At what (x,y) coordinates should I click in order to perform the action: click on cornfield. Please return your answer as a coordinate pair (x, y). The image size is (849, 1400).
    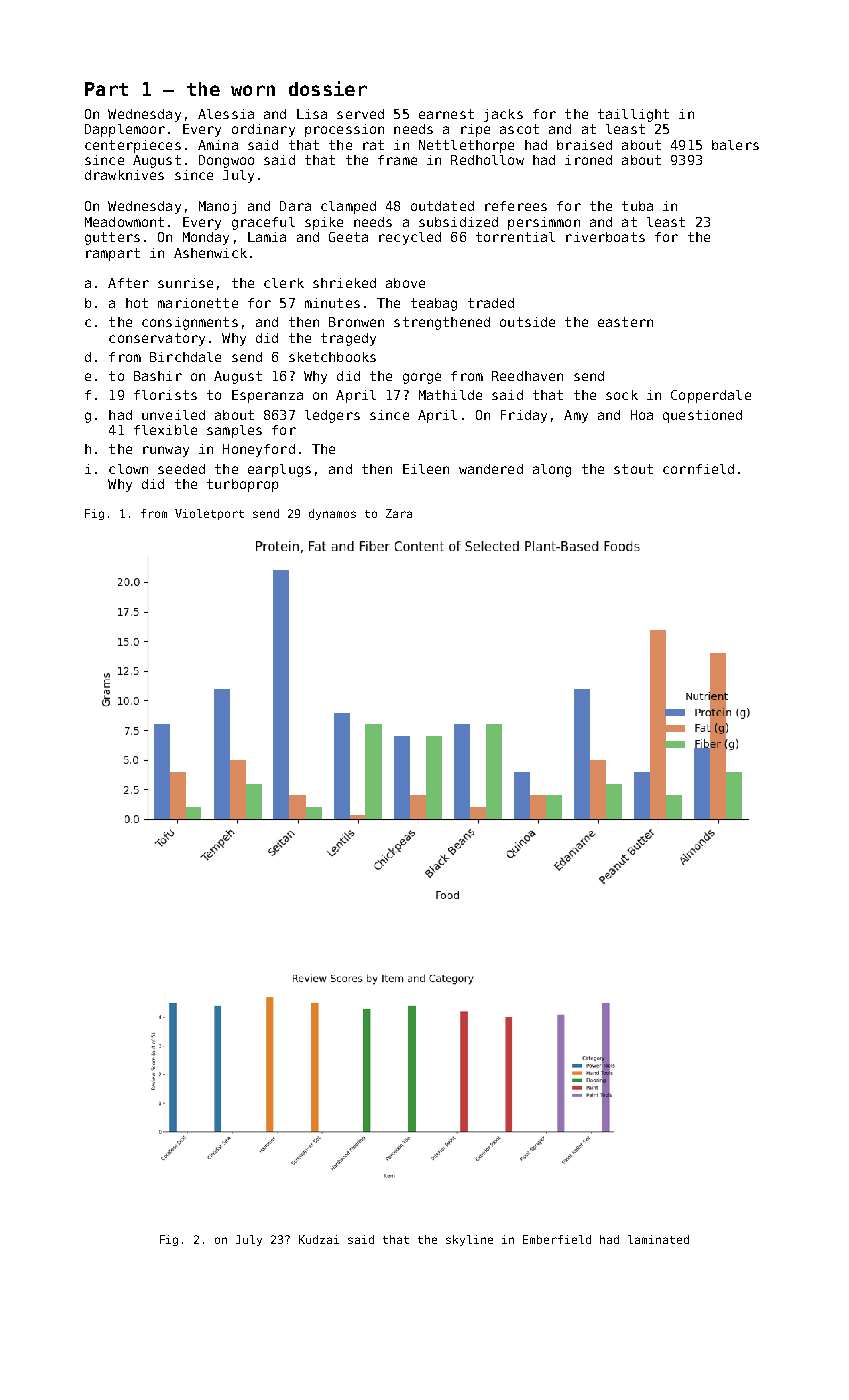
    Looking at the image, I should click on (698, 469).
